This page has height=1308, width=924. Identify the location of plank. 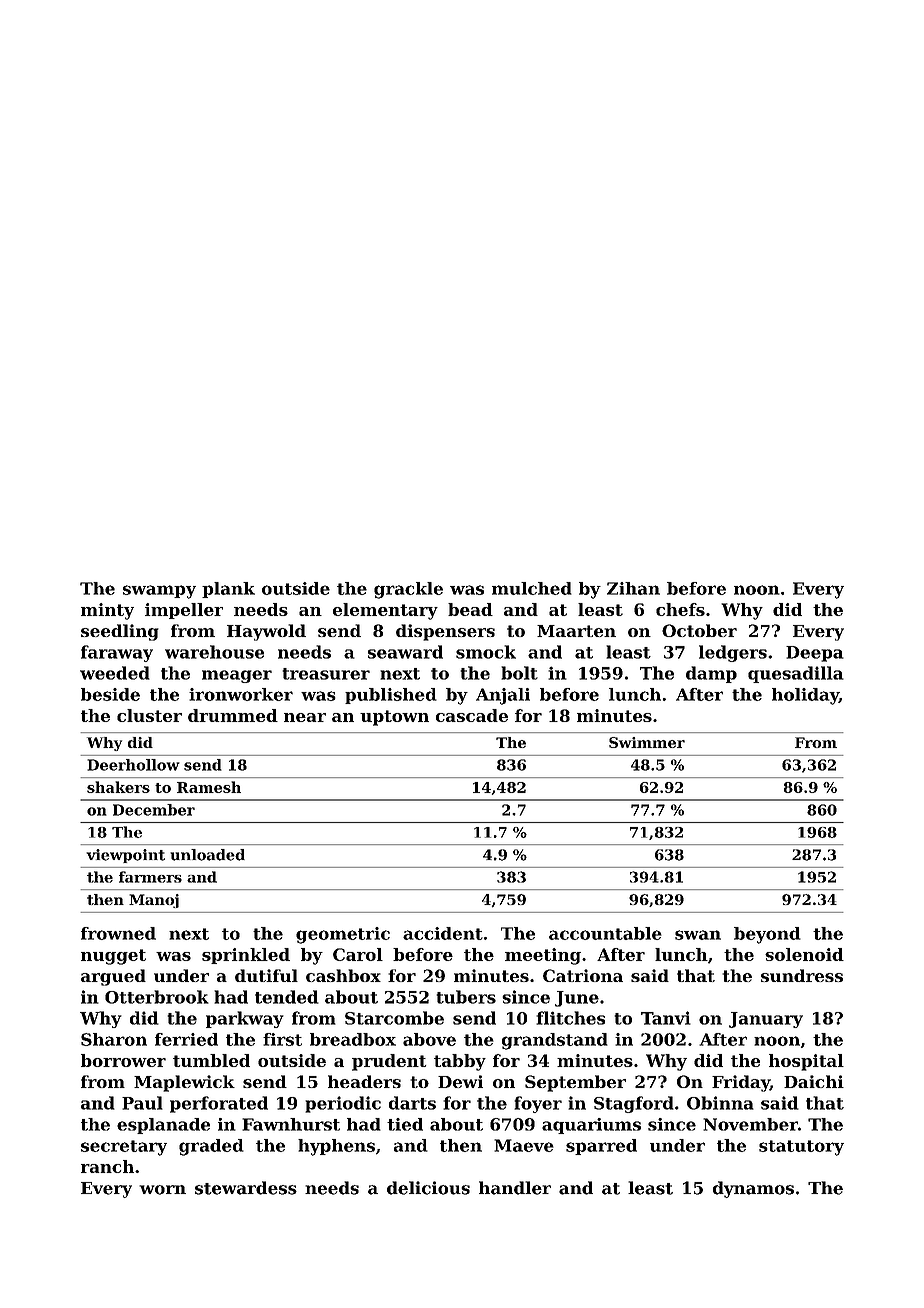
(228, 590).
